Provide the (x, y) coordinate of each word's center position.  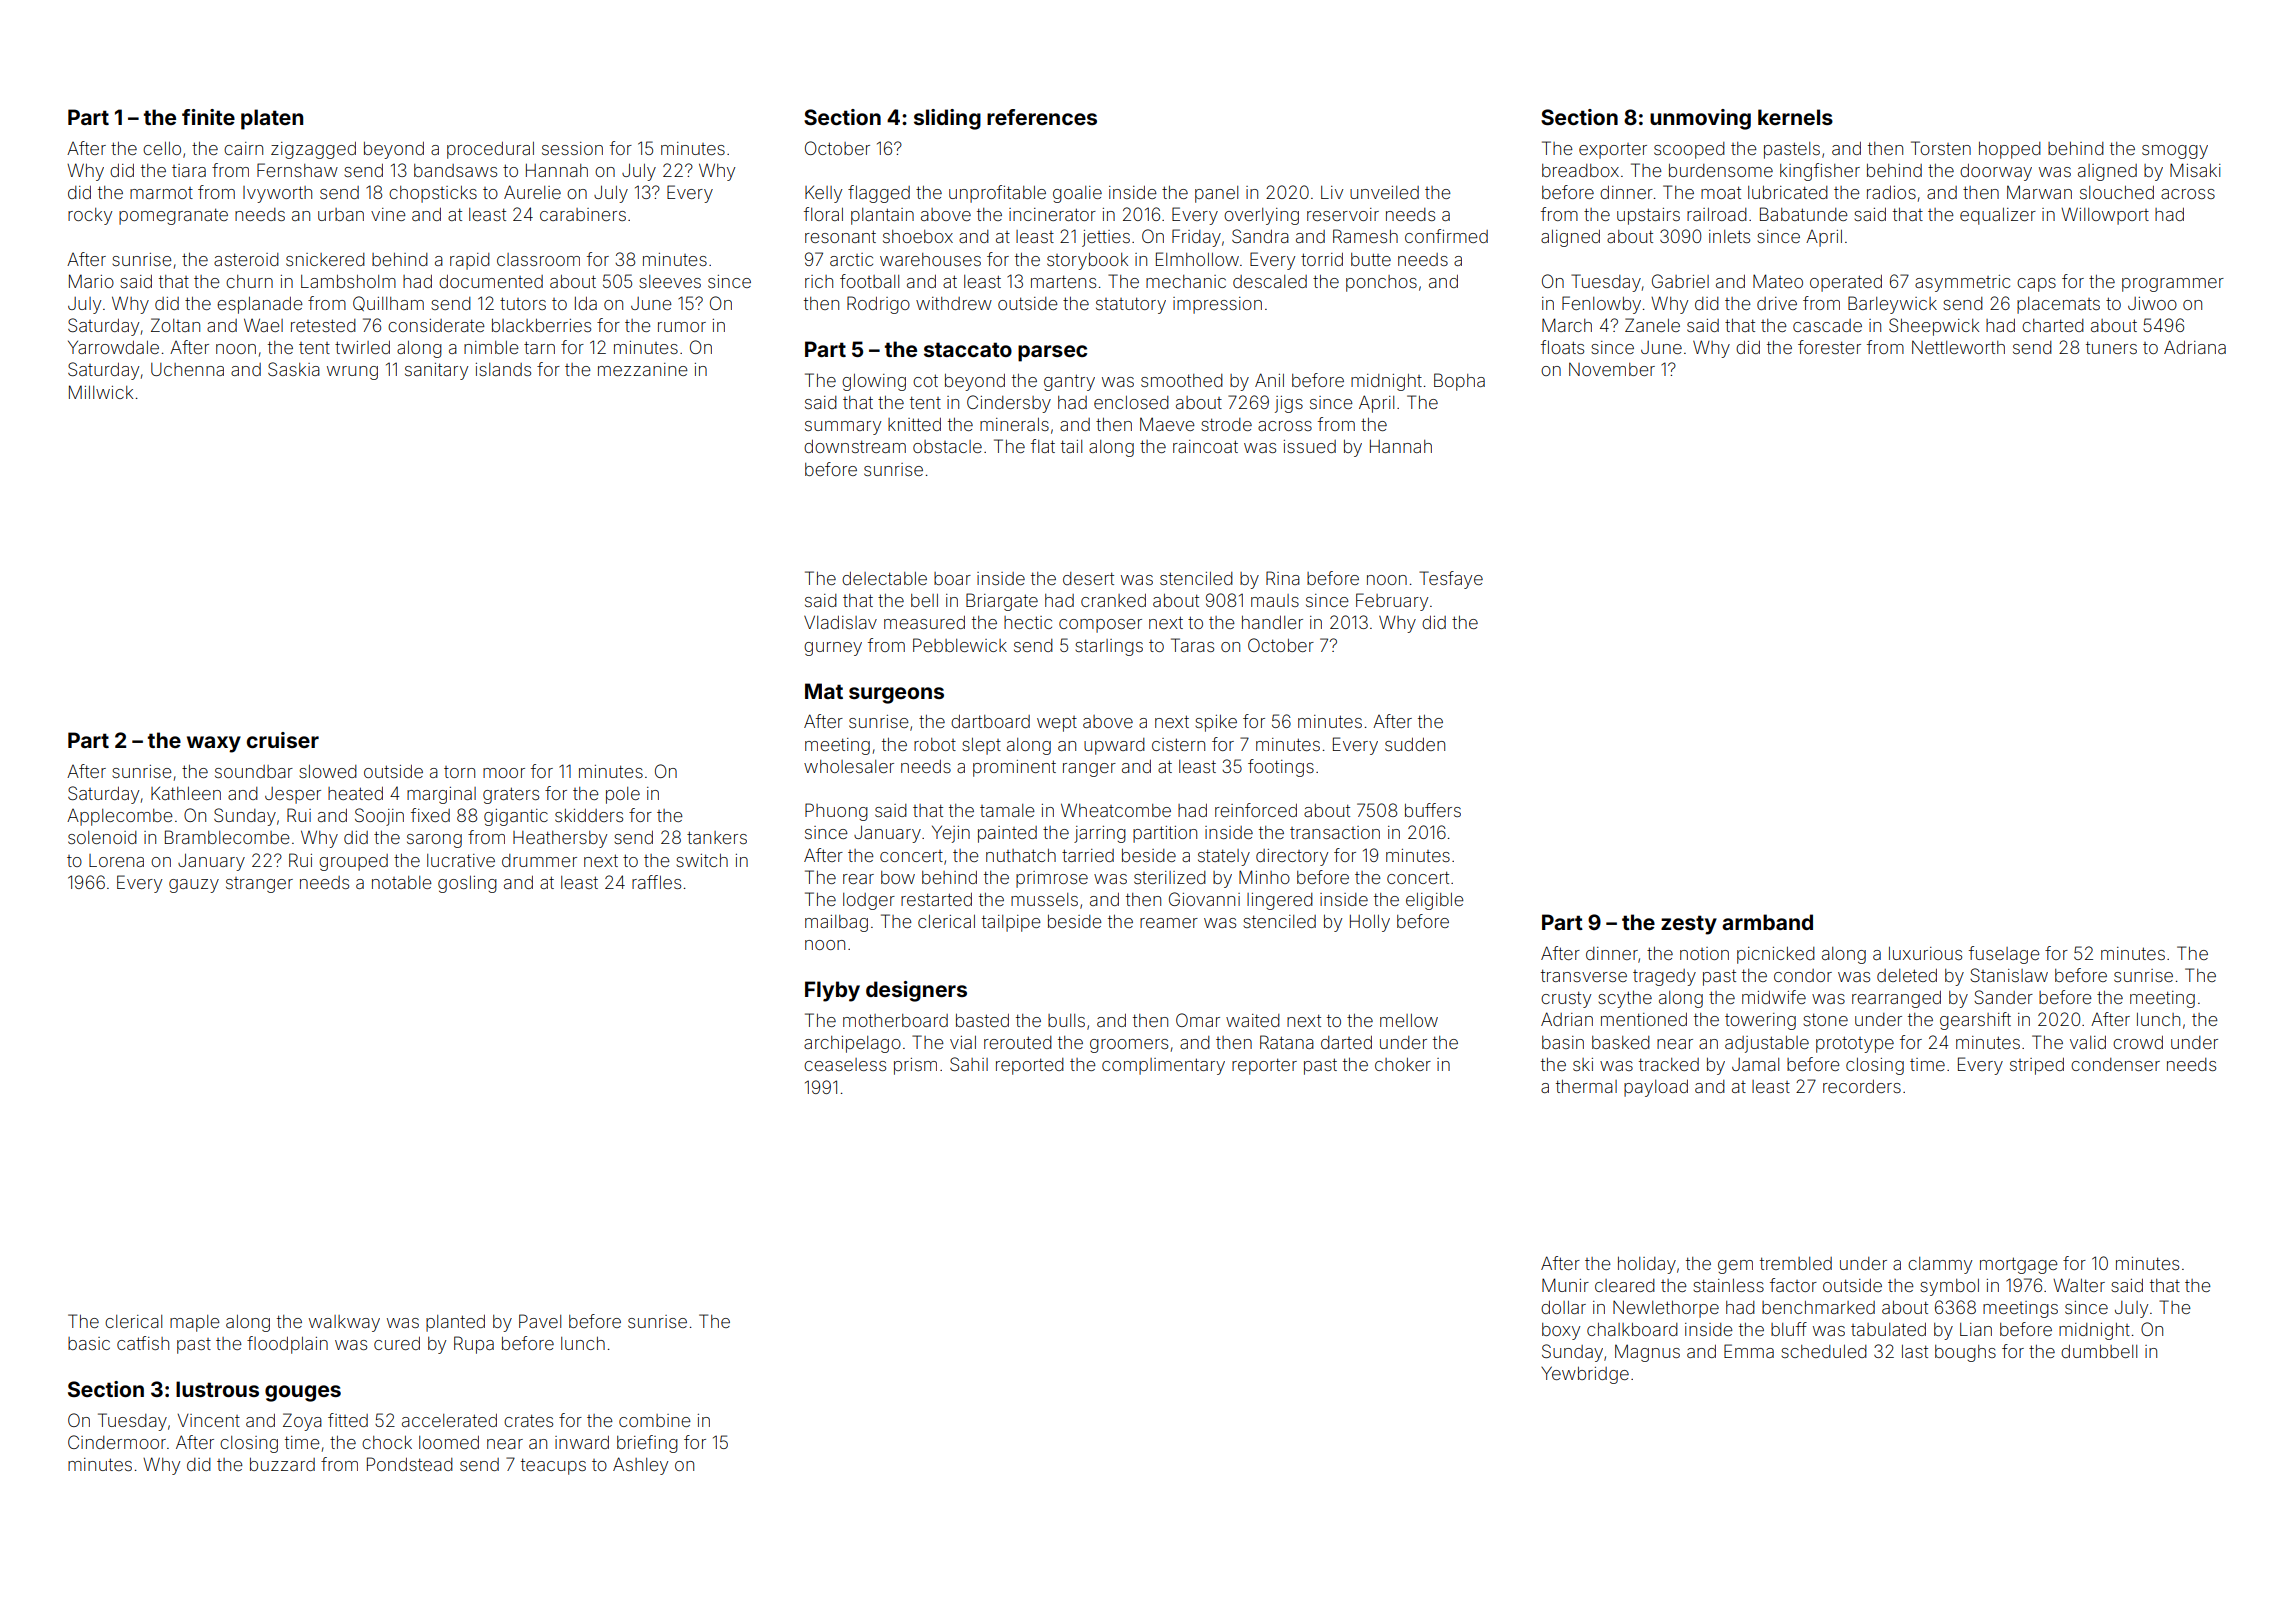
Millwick (101, 392)
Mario (91, 281)
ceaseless (845, 1064)
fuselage (2004, 955)
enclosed (1131, 402)
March (1567, 325)
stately (1224, 857)
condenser (2115, 1064)
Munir (1565, 1285)
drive (1777, 303)
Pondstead (410, 1464)
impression (1217, 305)
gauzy (194, 886)
